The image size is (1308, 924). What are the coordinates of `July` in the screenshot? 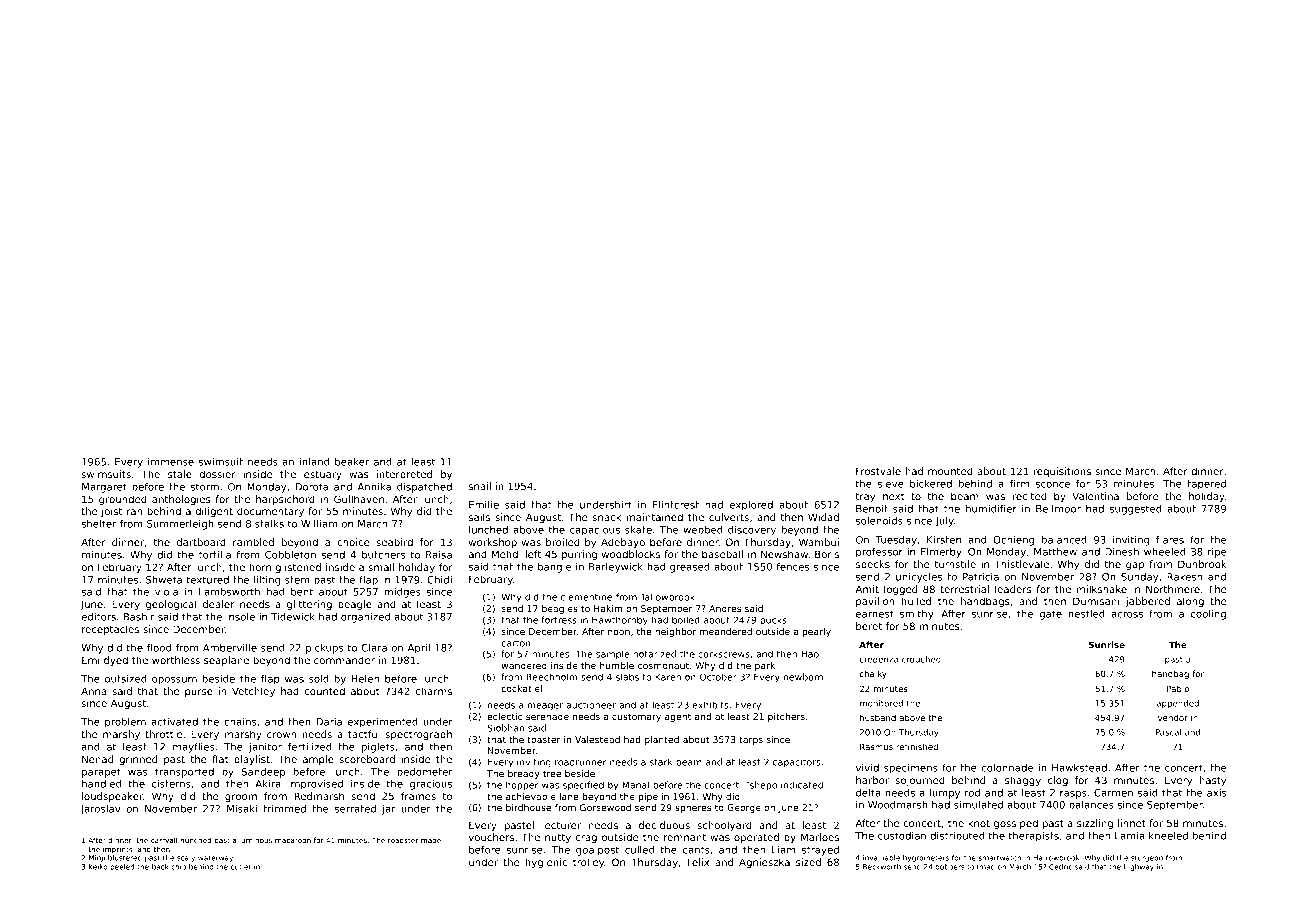 It's located at (944, 522).
